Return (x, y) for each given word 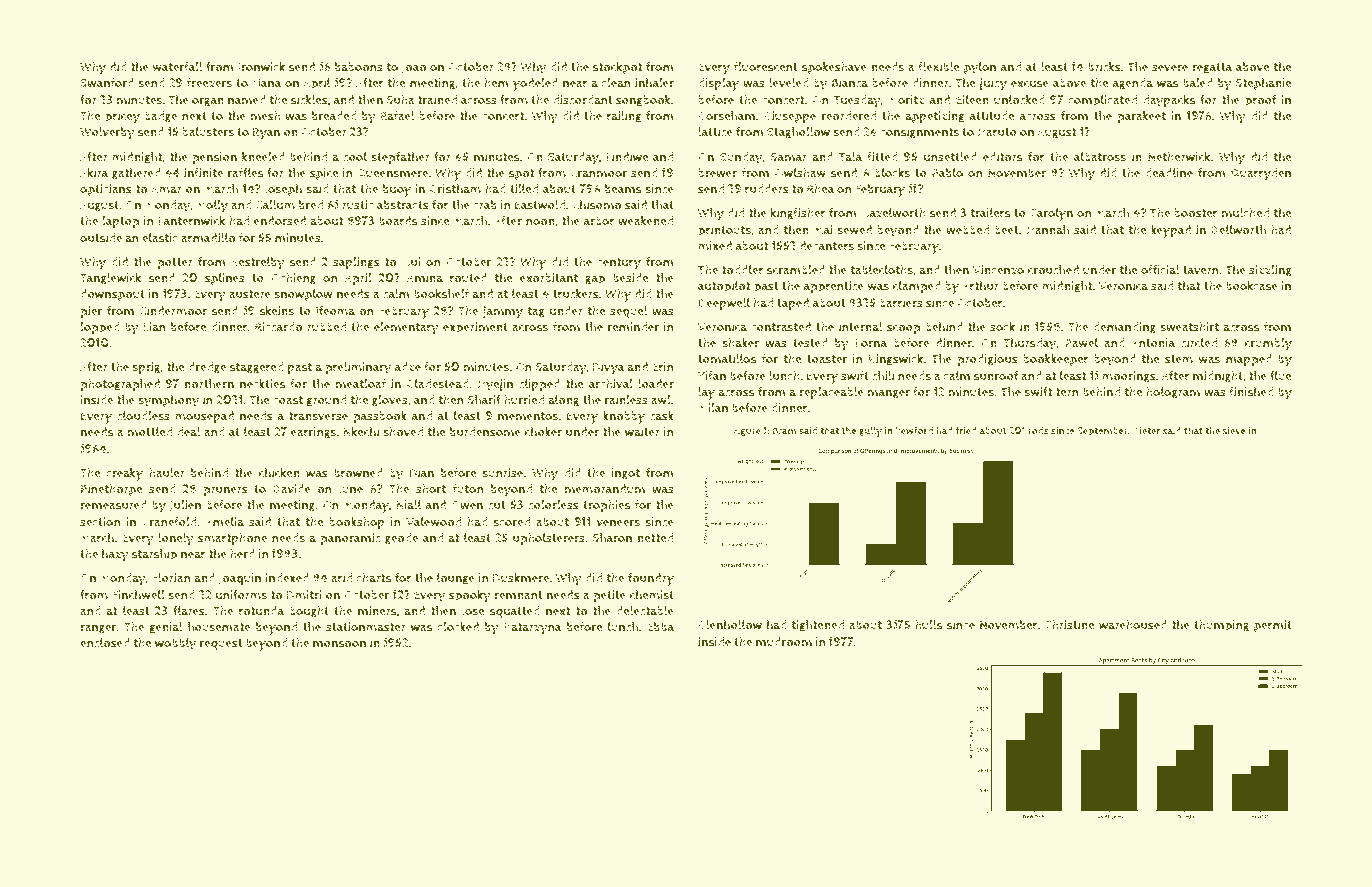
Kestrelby (258, 263)
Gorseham (726, 116)
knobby (624, 417)
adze (408, 367)
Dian (422, 472)
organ (208, 102)
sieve (1234, 431)
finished (1251, 392)
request (221, 645)
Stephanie (1263, 84)
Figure (747, 431)
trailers (990, 213)
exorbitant (549, 278)
